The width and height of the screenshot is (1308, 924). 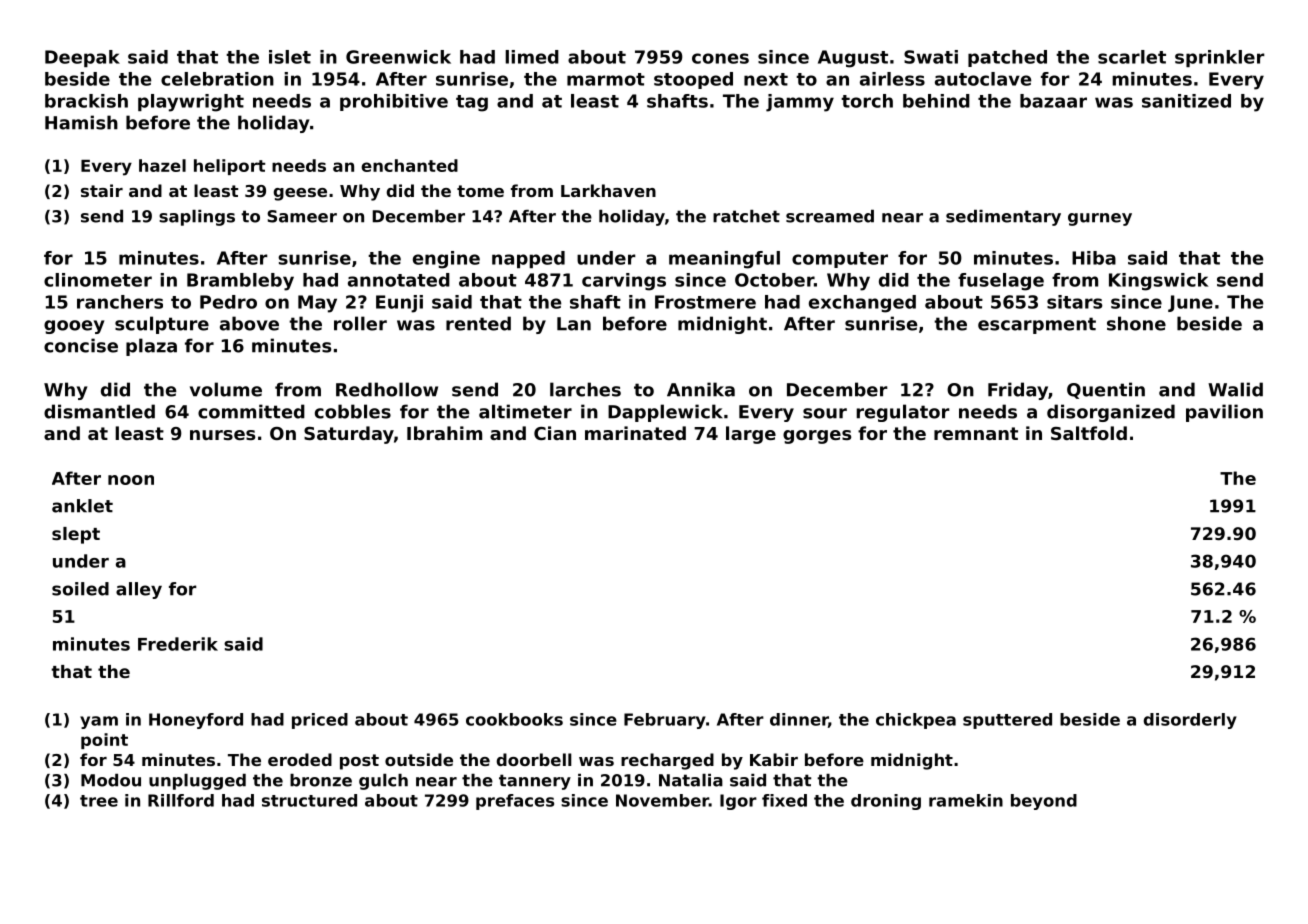 I want to click on clinometer, so click(x=98, y=280).
